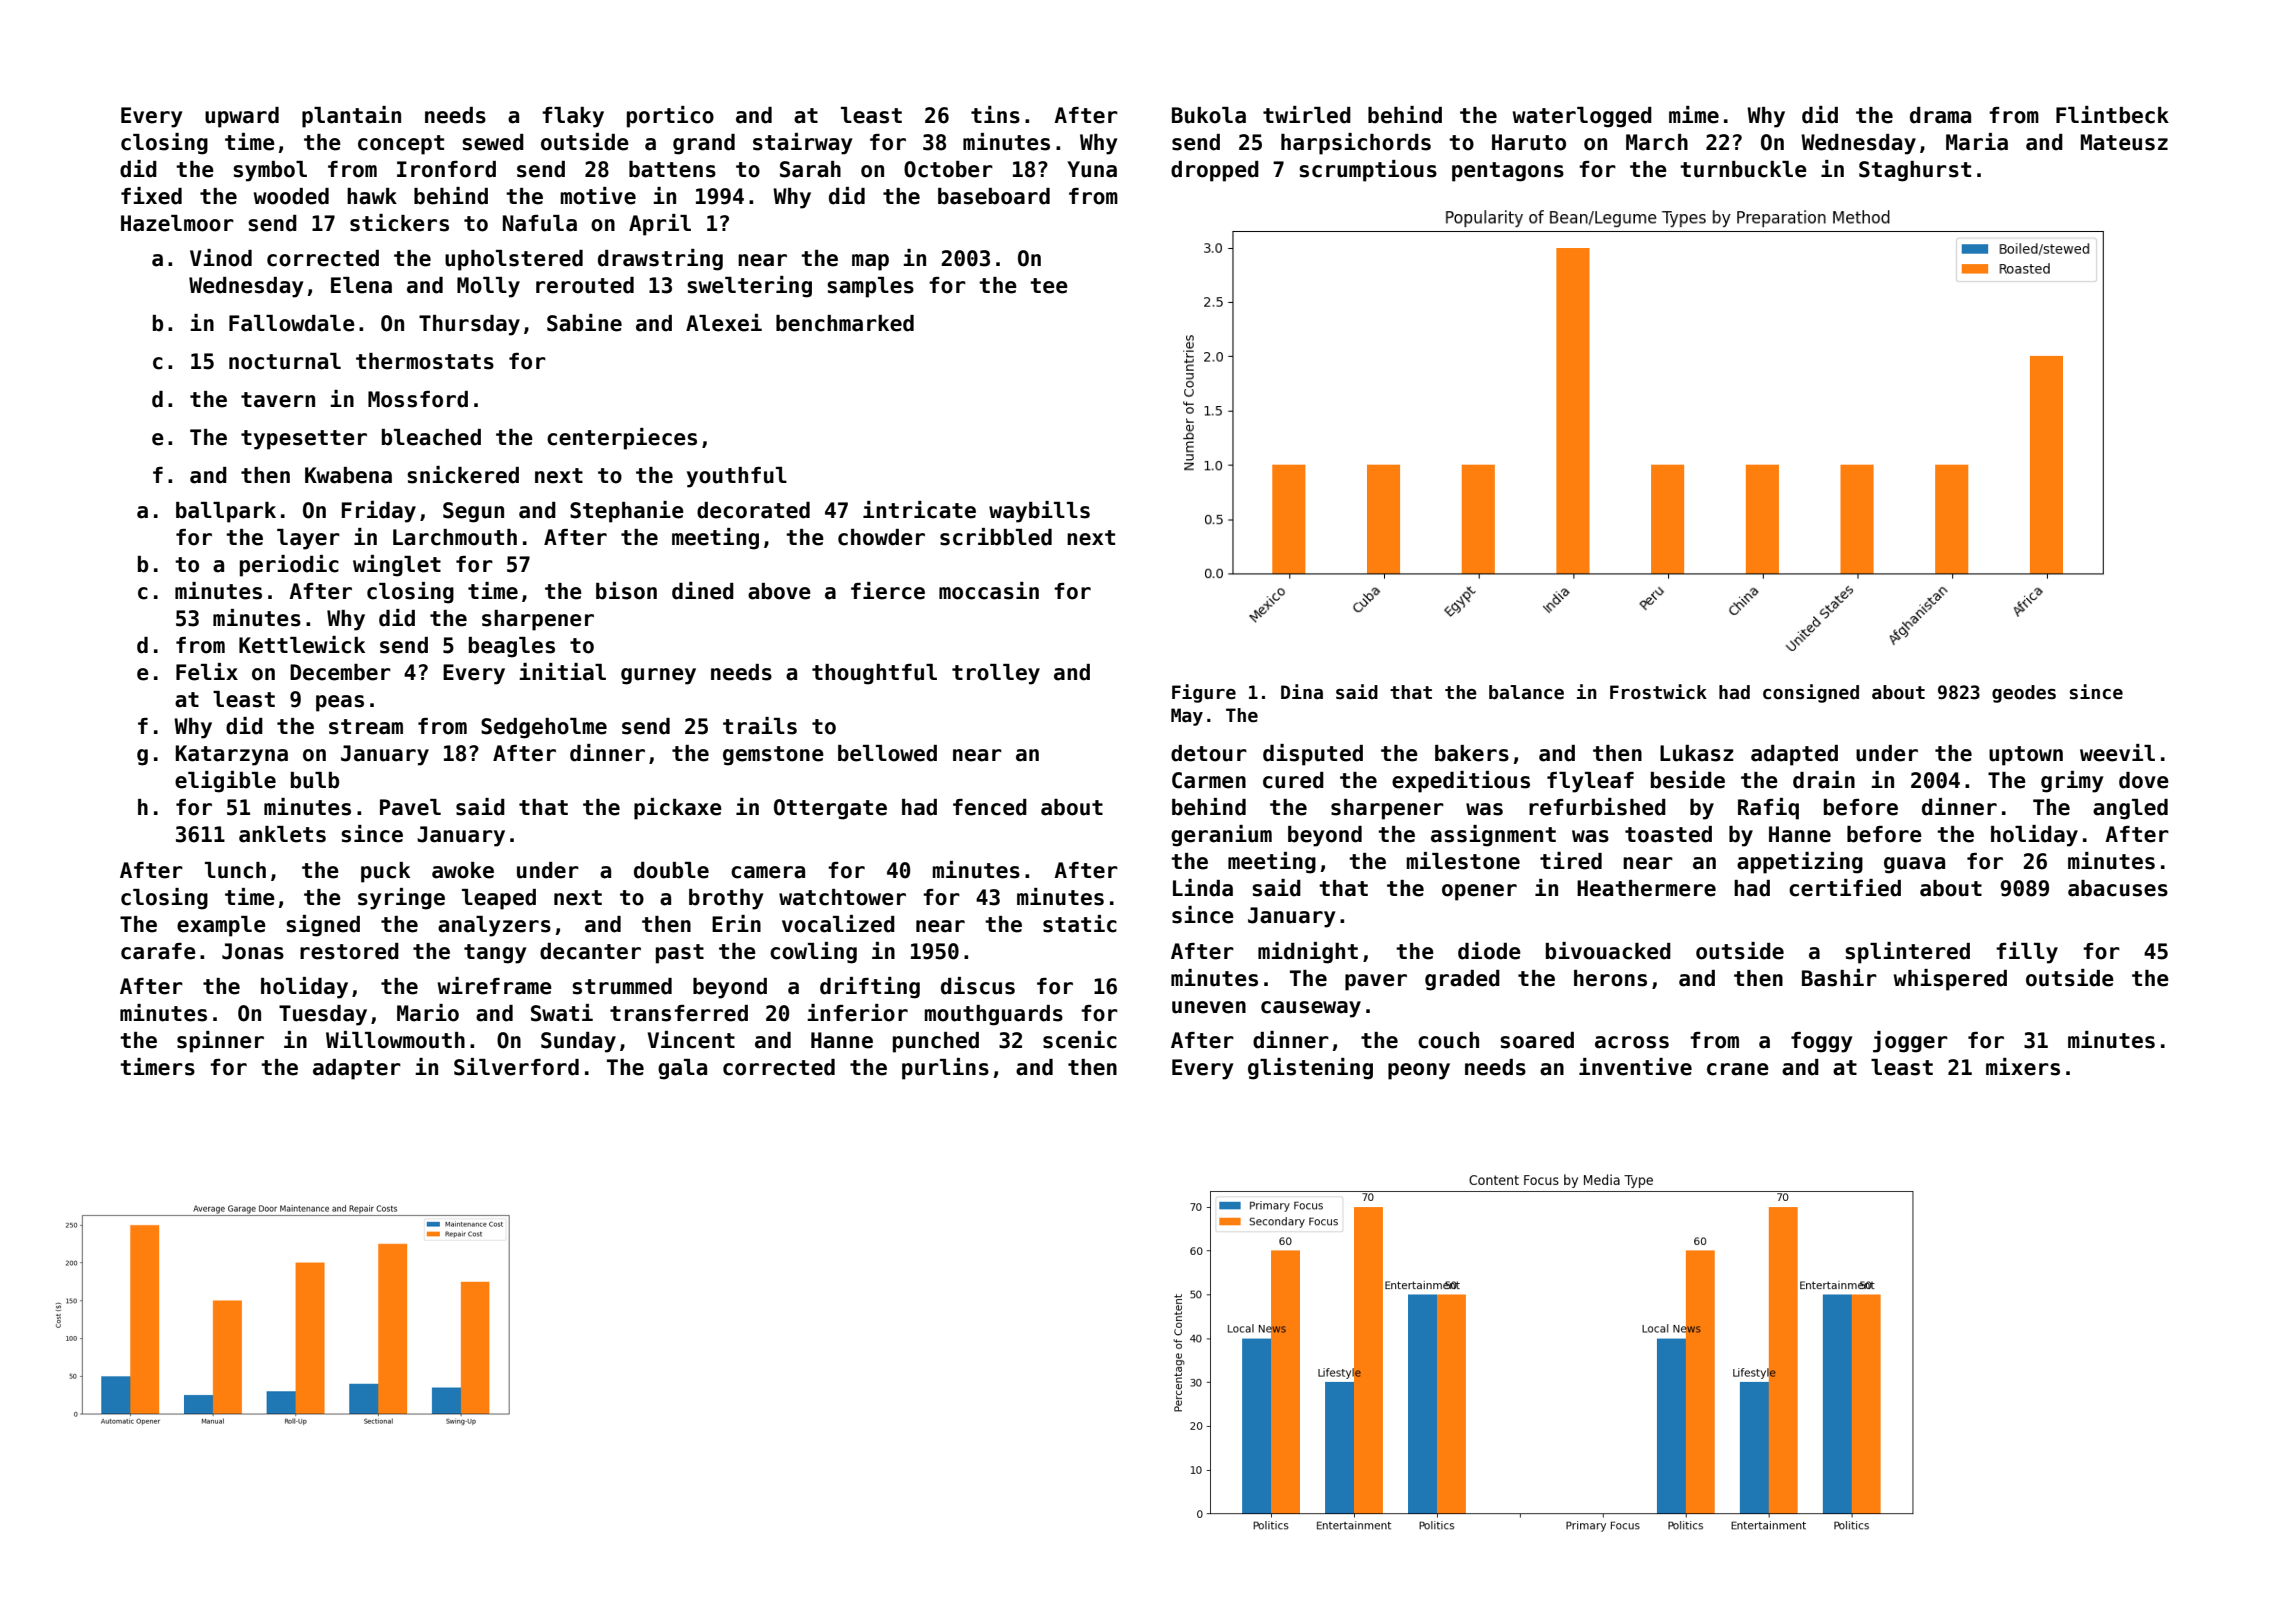  Describe the element at coordinates (573, 117) in the screenshot. I see `flaky` at that location.
